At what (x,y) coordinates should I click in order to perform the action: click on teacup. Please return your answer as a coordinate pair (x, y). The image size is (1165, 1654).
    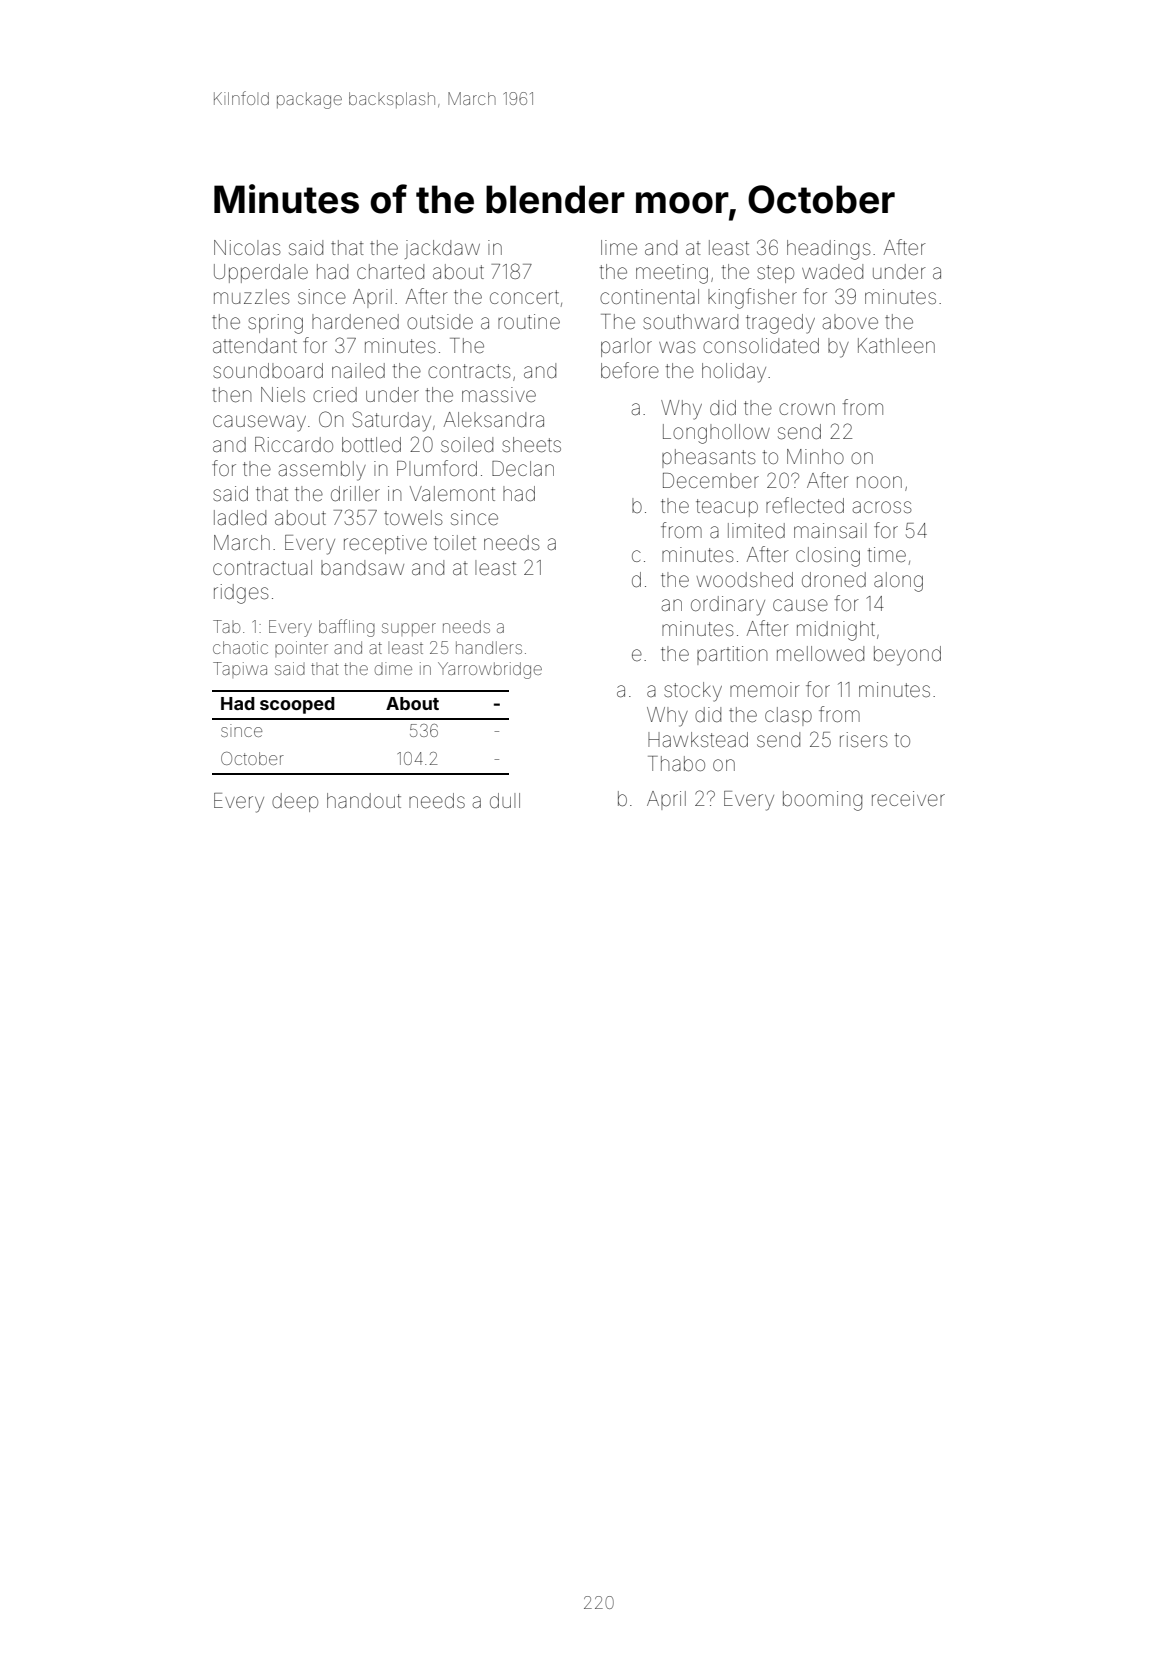
    Looking at the image, I should click on (727, 508).
